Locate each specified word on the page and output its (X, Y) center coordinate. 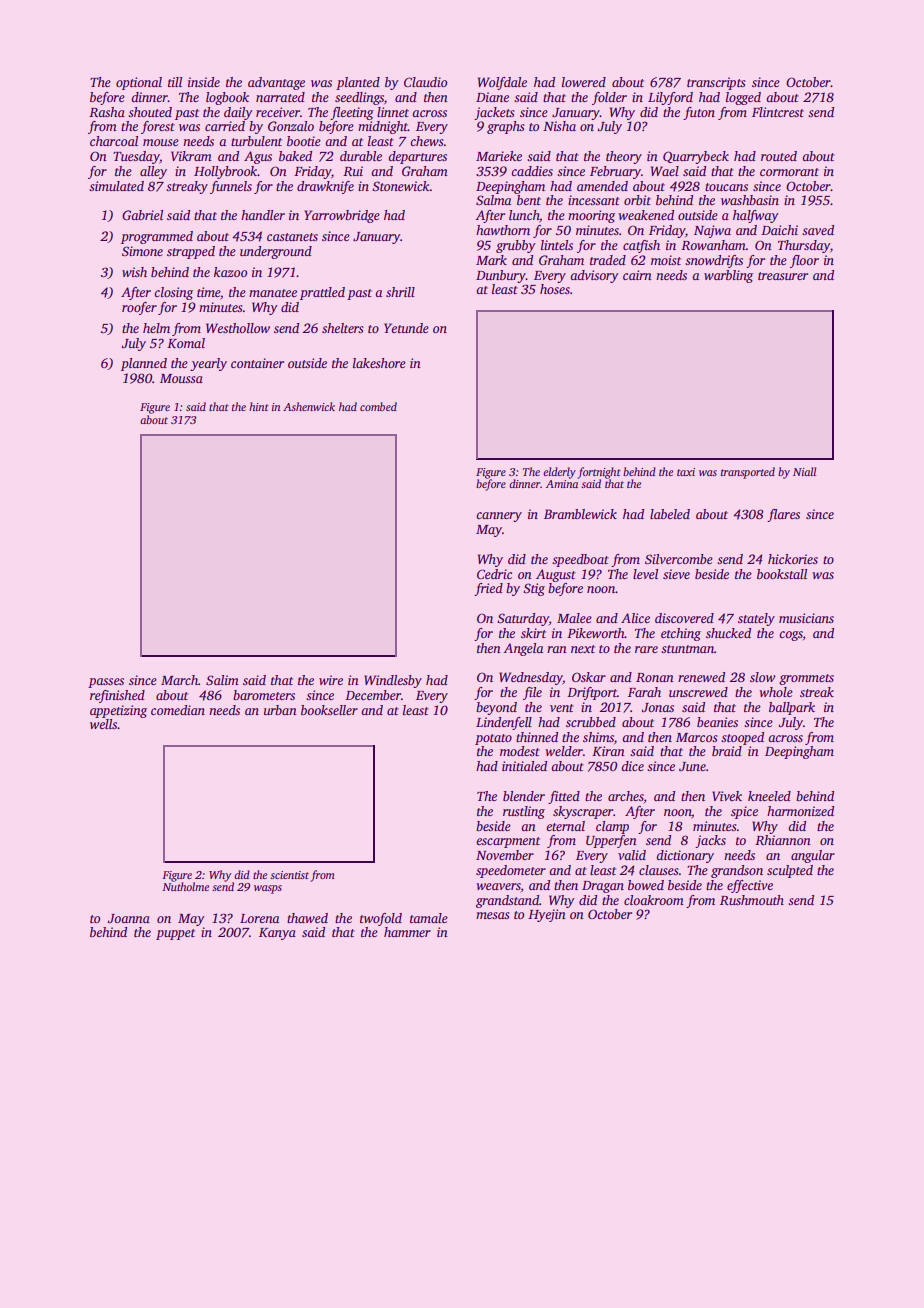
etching (681, 634)
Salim (222, 680)
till (175, 82)
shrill (400, 292)
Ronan (655, 677)
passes (106, 683)
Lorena (259, 918)
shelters (343, 328)
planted (358, 83)
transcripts (716, 83)
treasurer (783, 276)
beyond (496, 708)
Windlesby (393, 681)
